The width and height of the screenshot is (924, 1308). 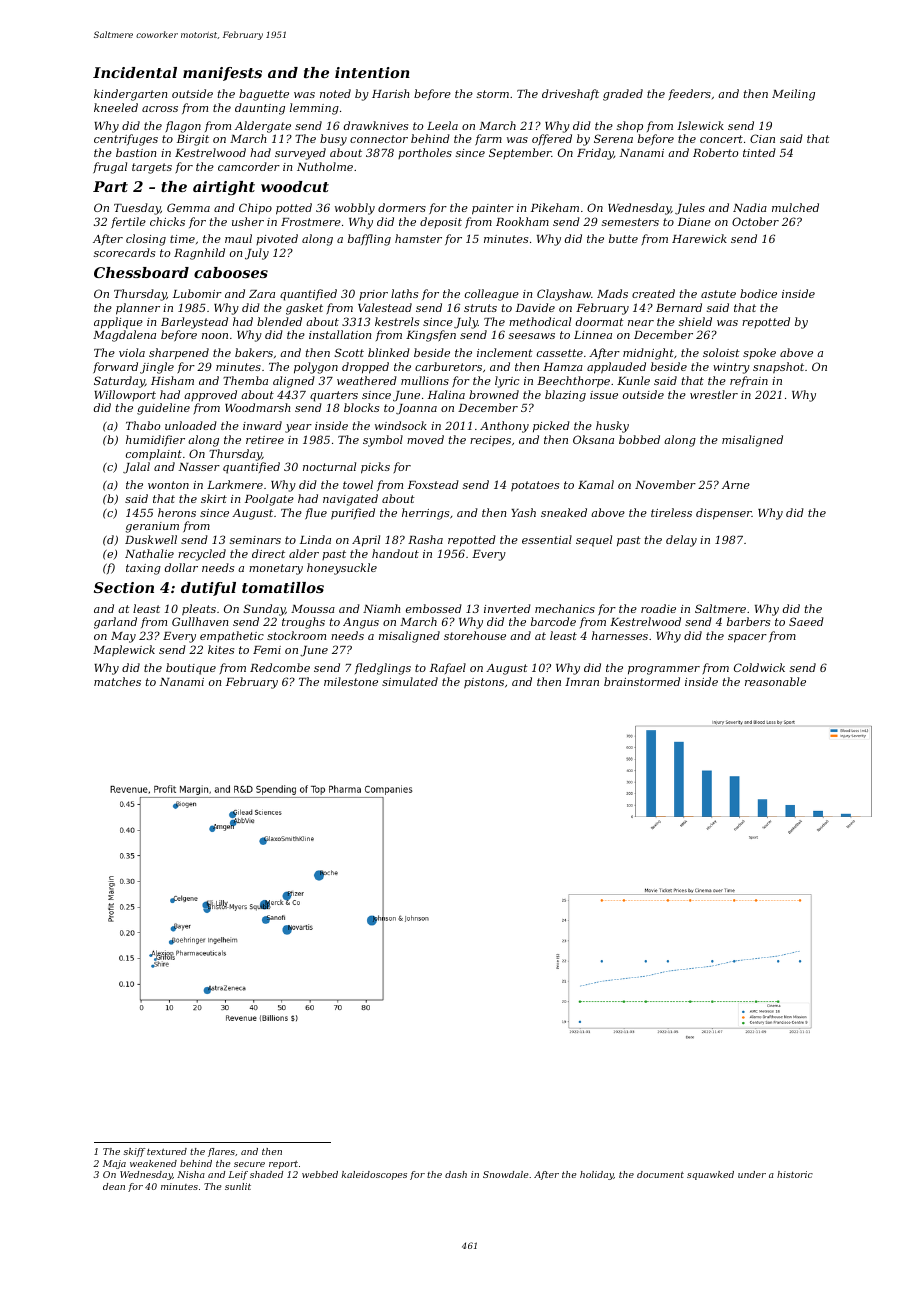 I want to click on kneeled, so click(x=116, y=107).
